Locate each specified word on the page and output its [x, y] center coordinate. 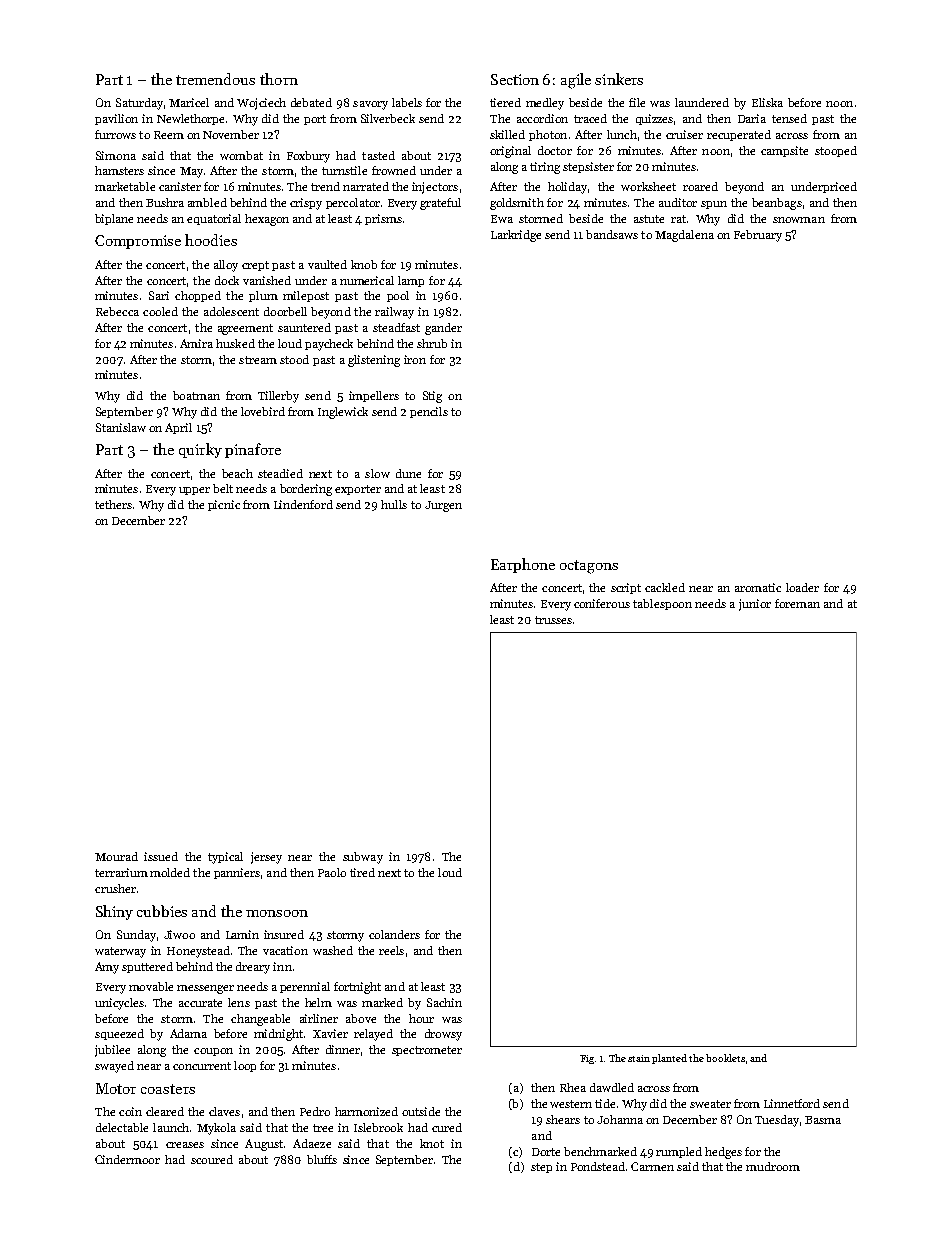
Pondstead [598, 1166]
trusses [553, 620]
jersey [266, 858]
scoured [212, 1159]
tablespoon [662, 604]
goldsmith [517, 204]
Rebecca [117, 311]
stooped [836, 151]
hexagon [267, 220]
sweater [710, 1104]
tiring [545, 168]
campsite [784, 151]
